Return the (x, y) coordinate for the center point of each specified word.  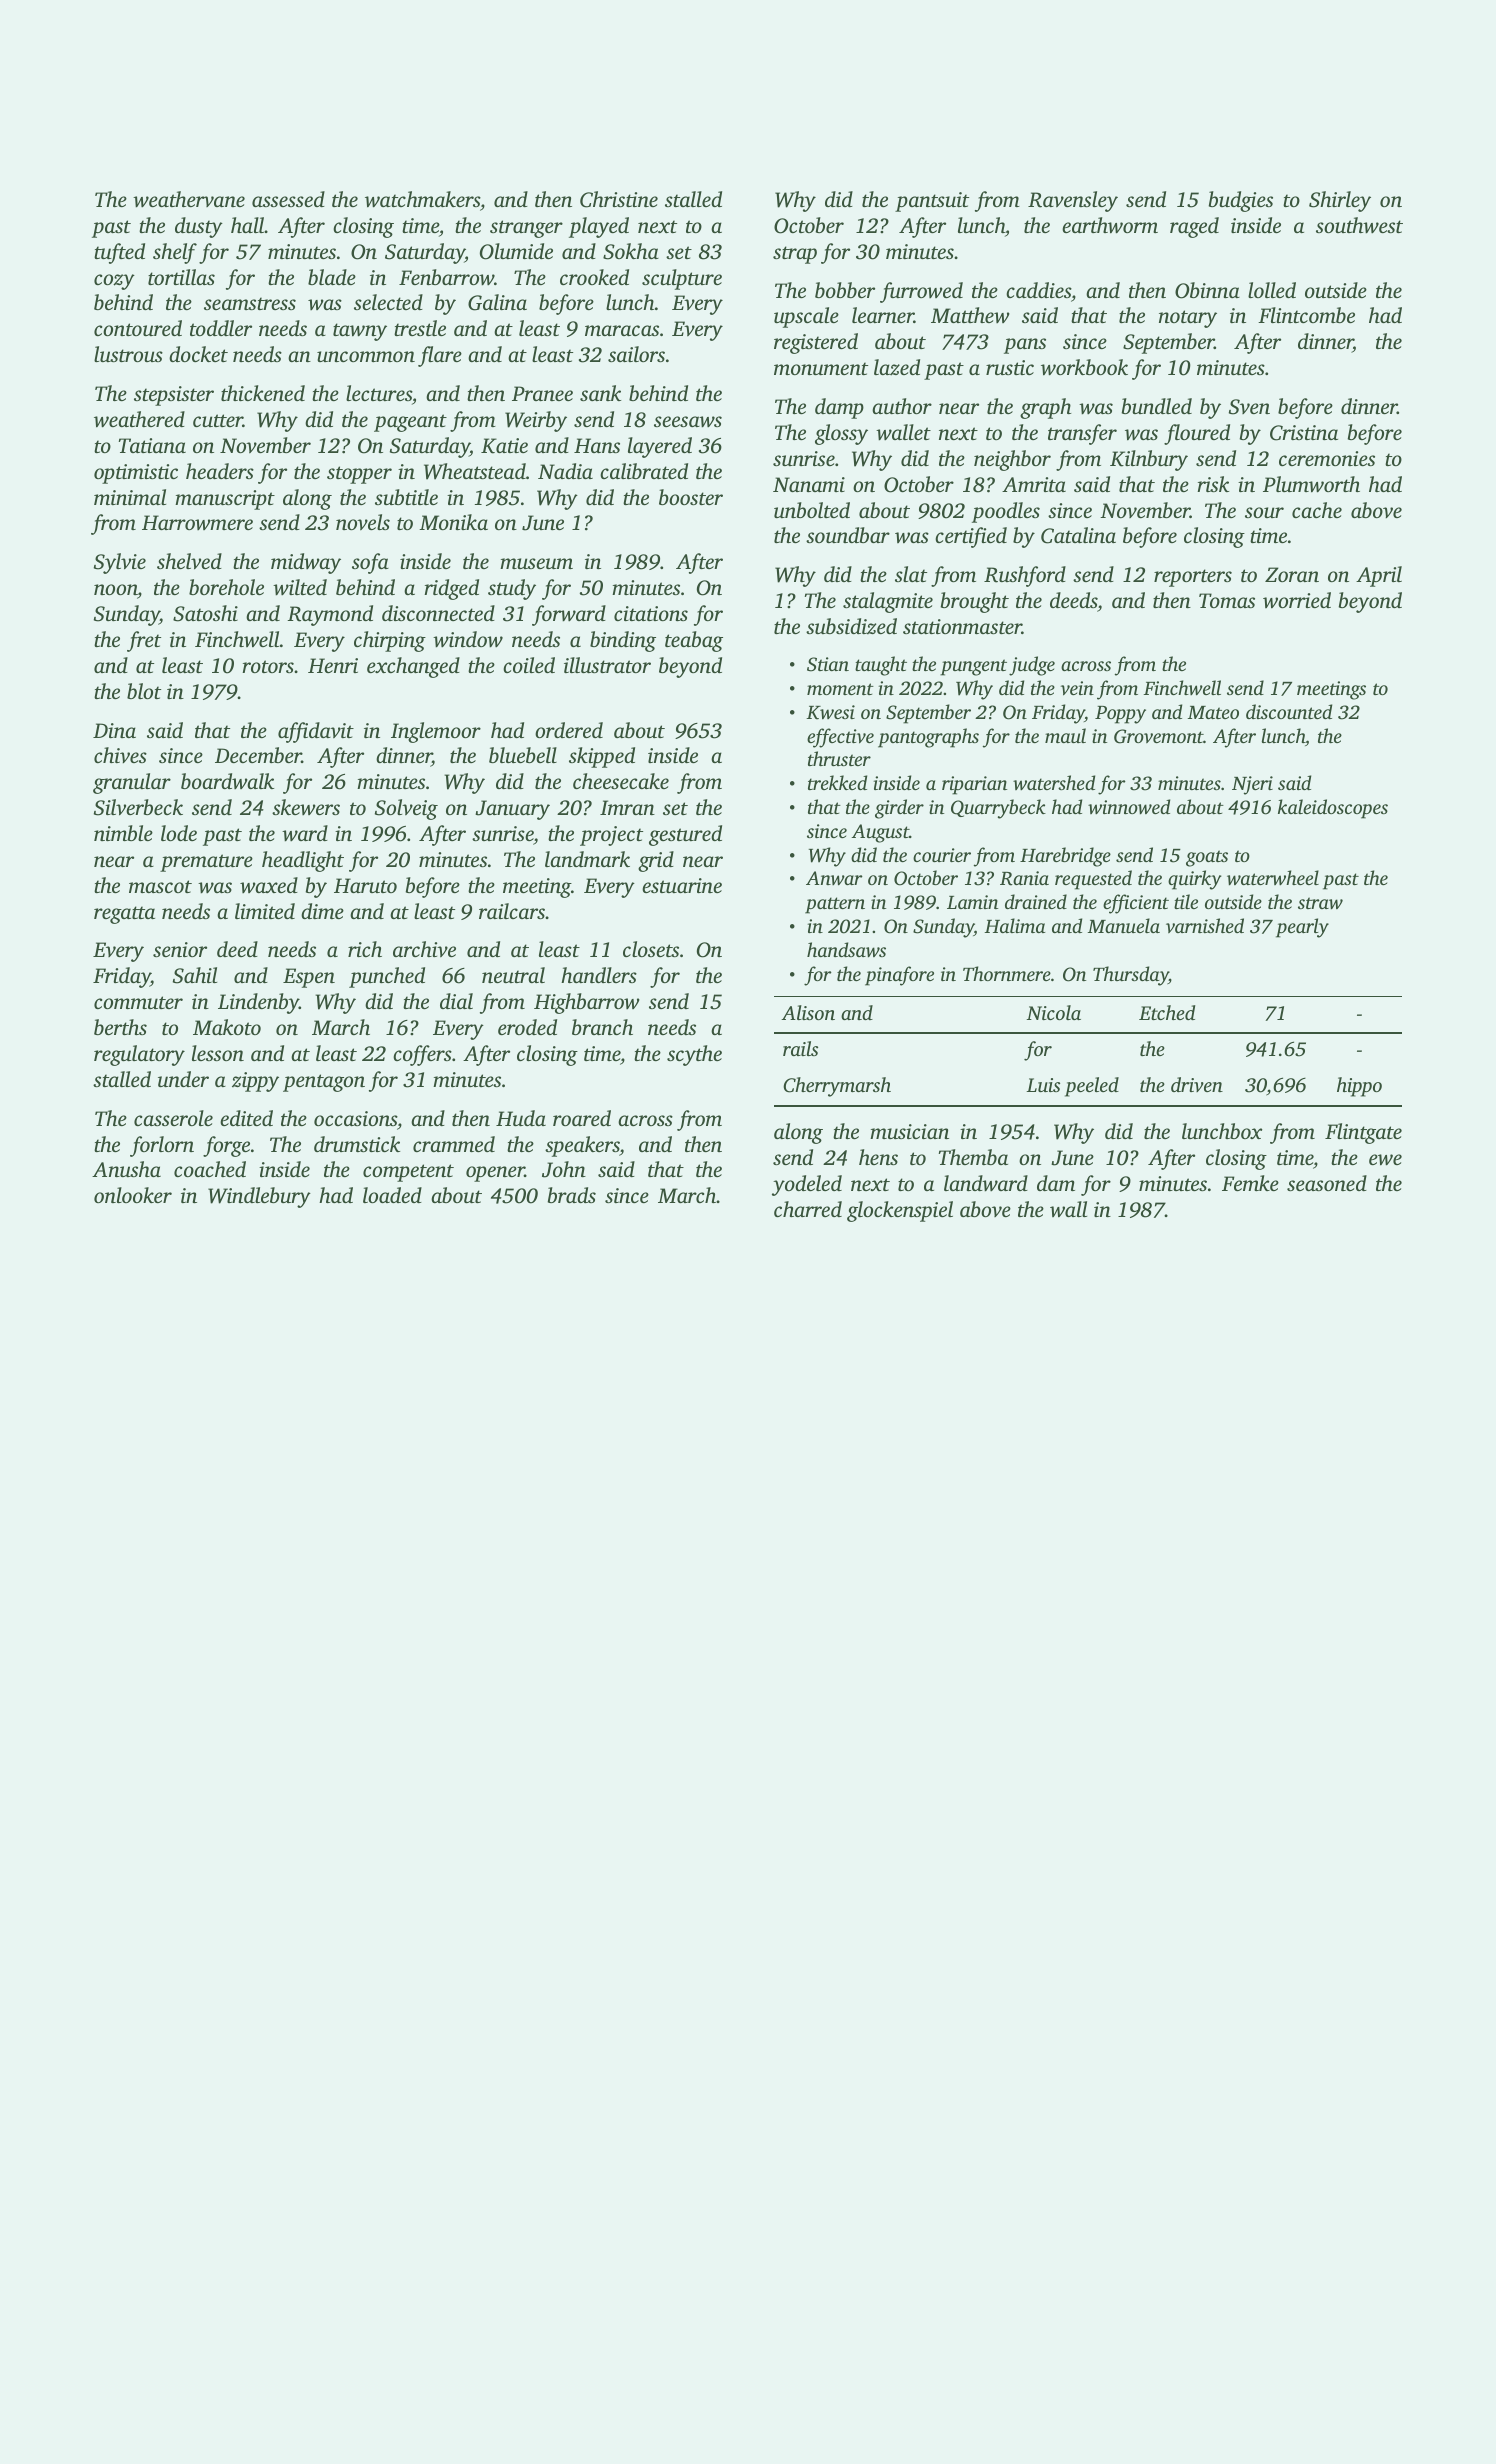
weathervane (189, 199)
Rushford (1025, 576)
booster (691, 497)
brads (572, 1195)
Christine (619, 199)
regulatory (139, 1055)
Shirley (1340, 201)
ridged (452, 589)
